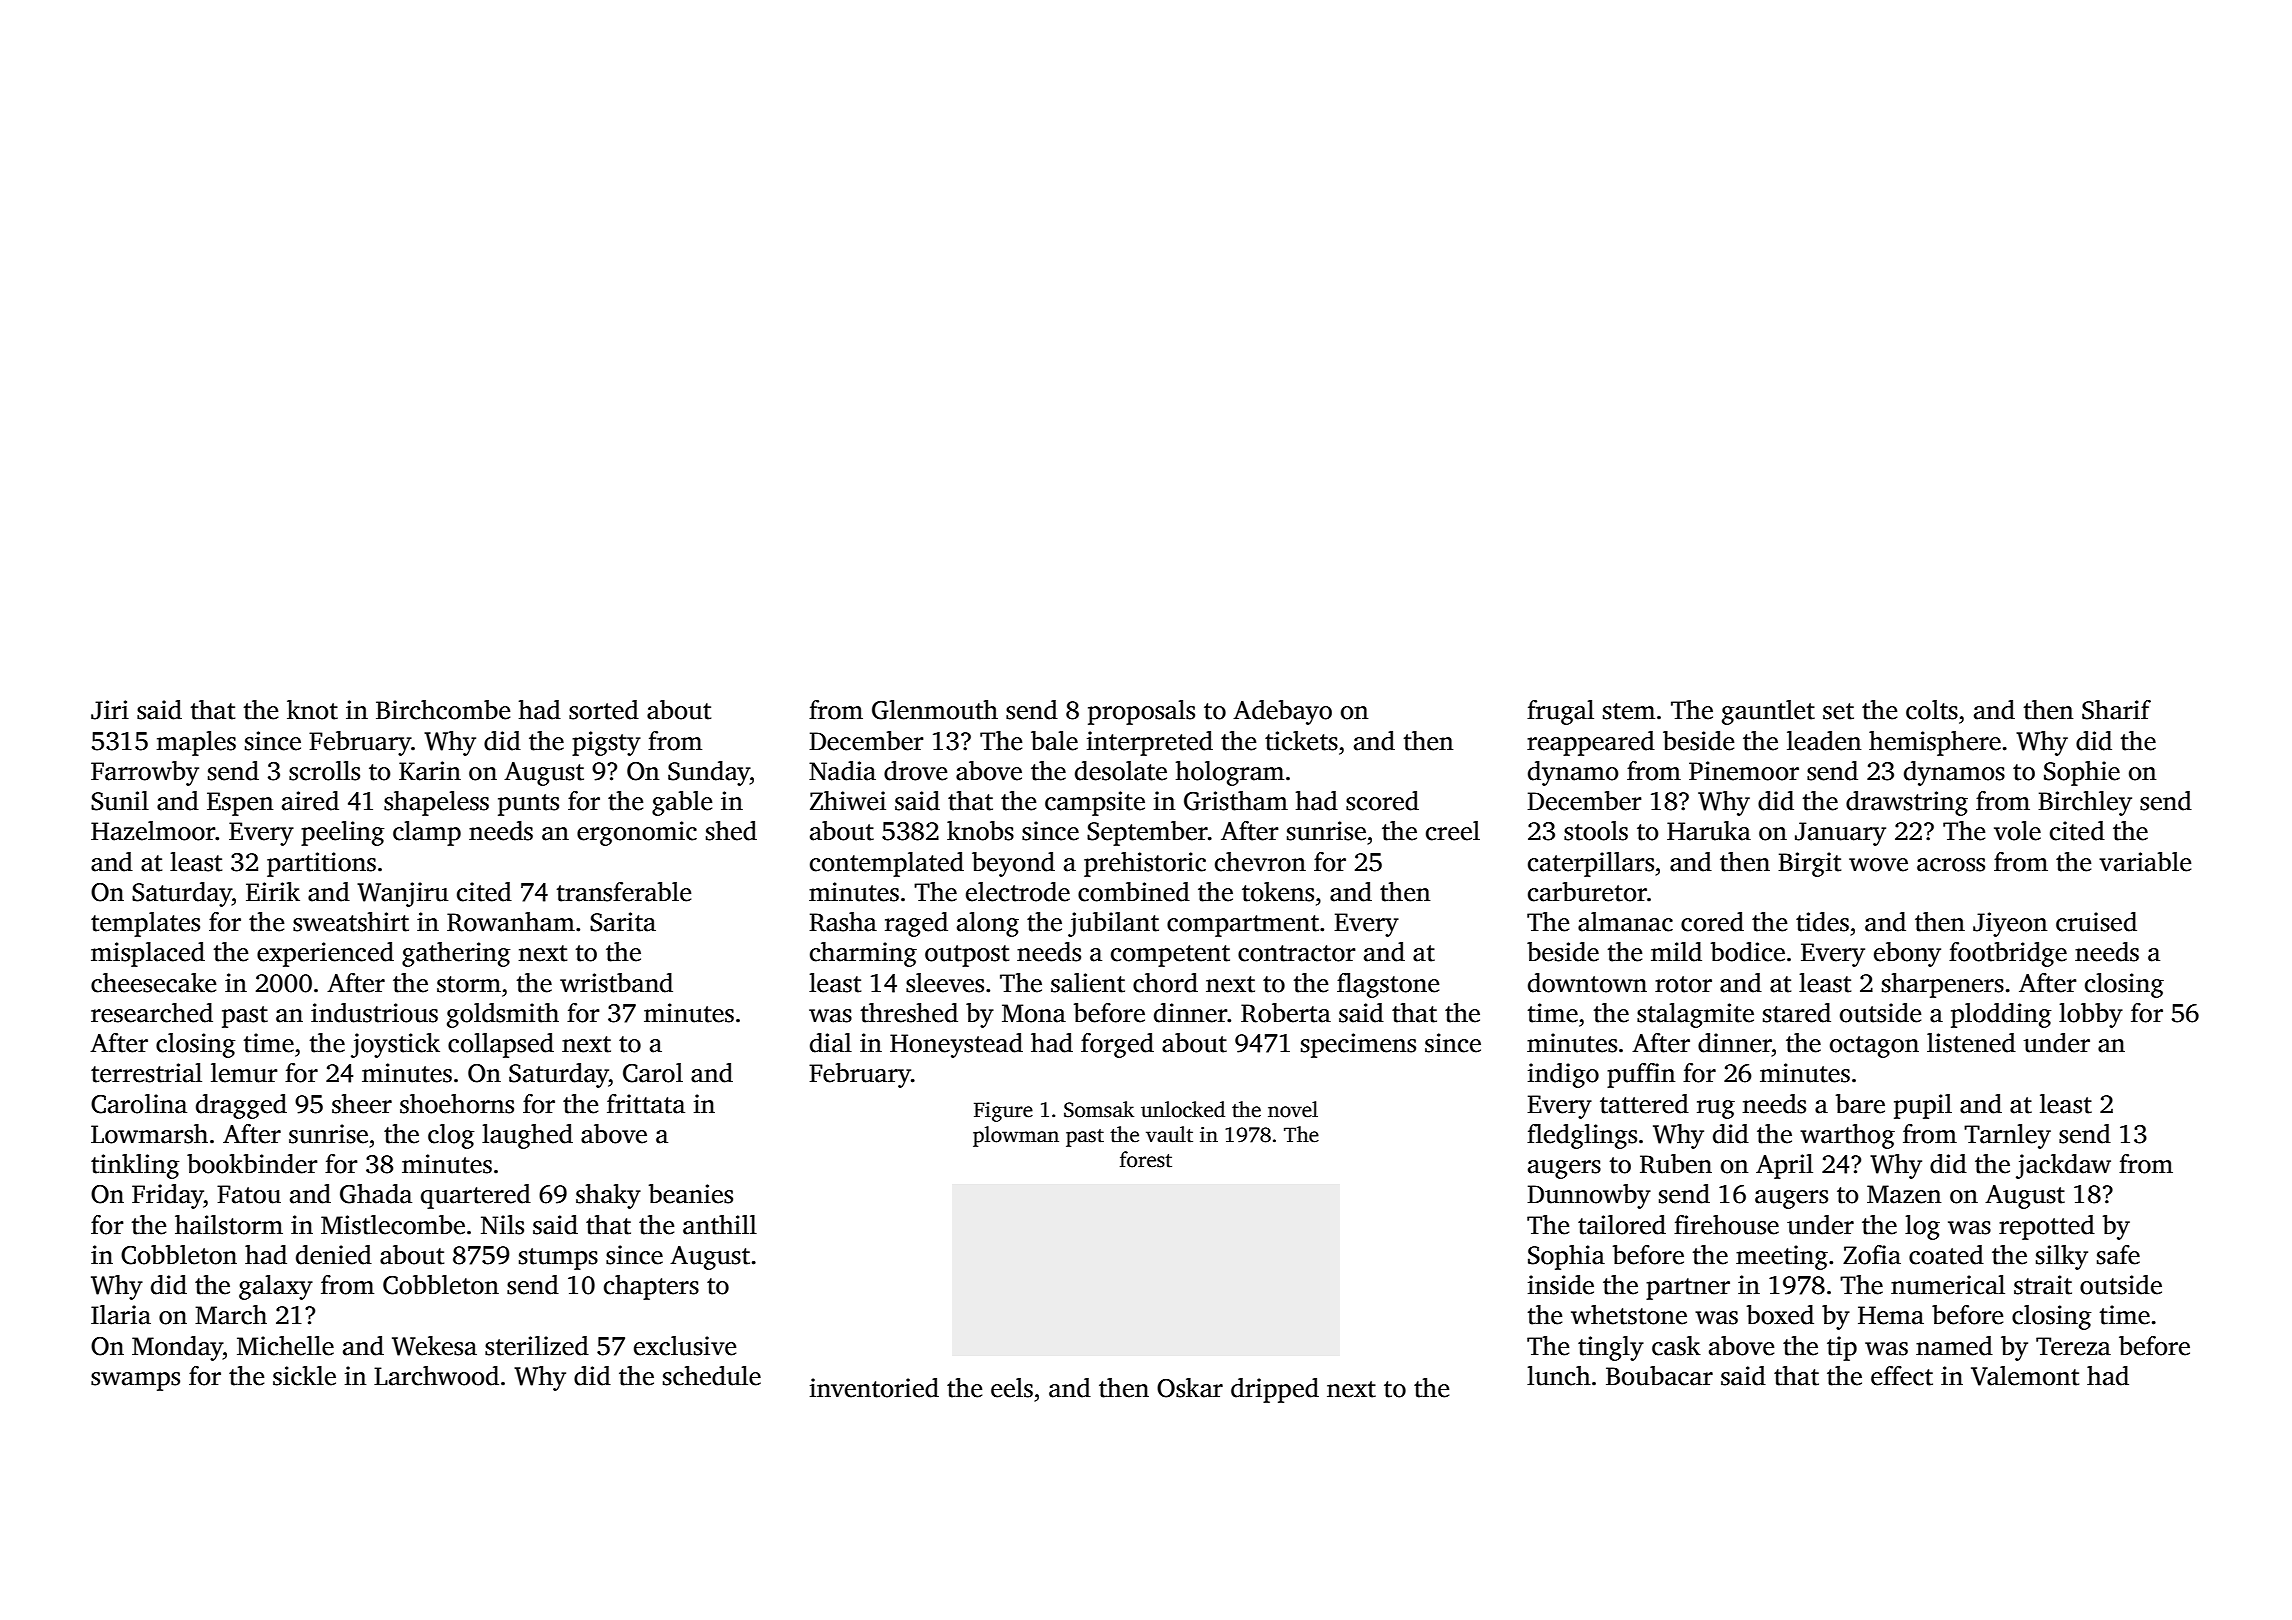 The image size is (2292, 1620). What do you see at coordinates (1388, 985) in the document?
I see `flagstone` at bounding box center [1388, 985].
